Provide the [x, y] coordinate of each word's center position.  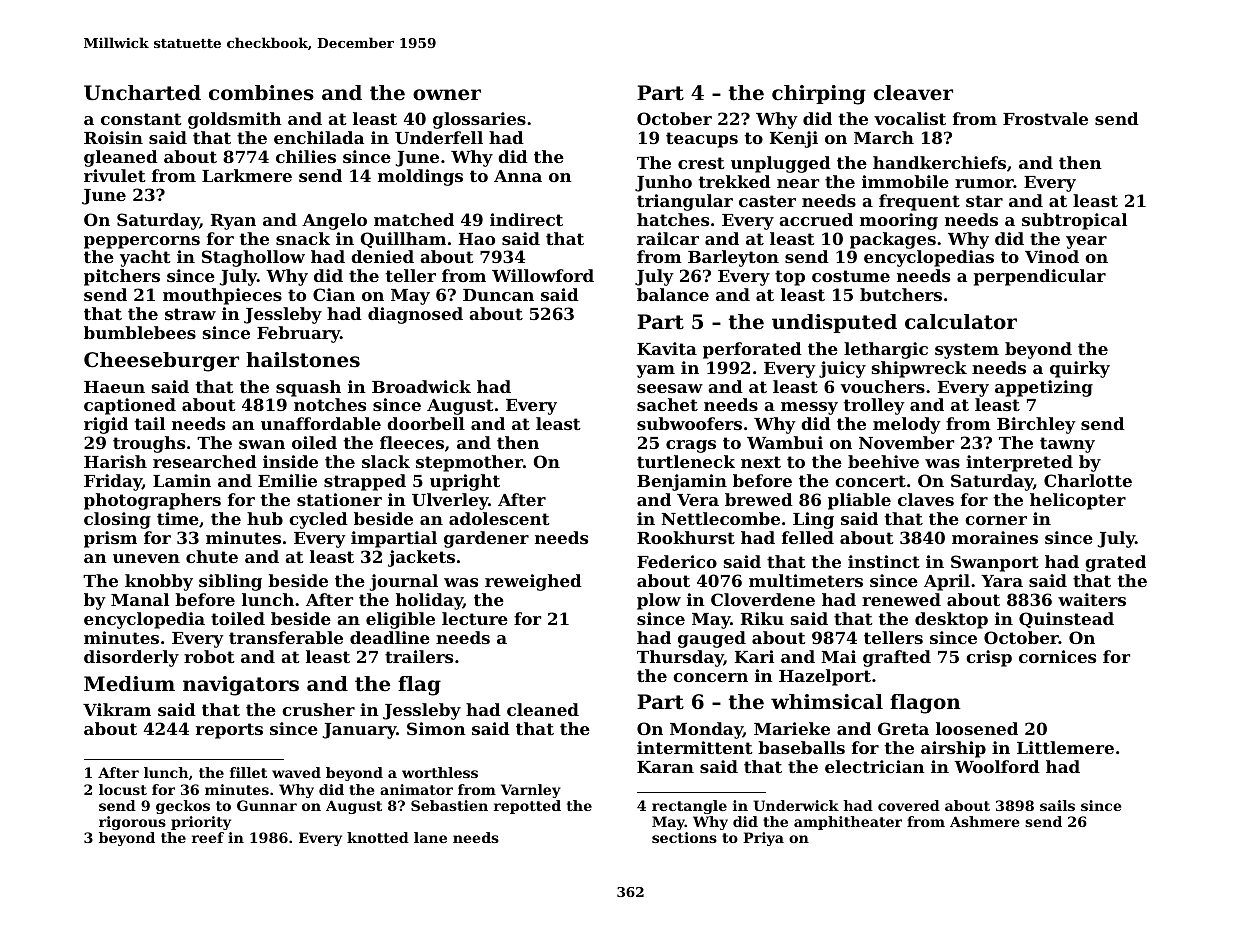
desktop [951, 620]
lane [430, 837]
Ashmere [985, 821]
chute [212, 556]
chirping [819, 95]
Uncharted [142, 93]
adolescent [499, 518]
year [1086, 242]
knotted [378, 837]
